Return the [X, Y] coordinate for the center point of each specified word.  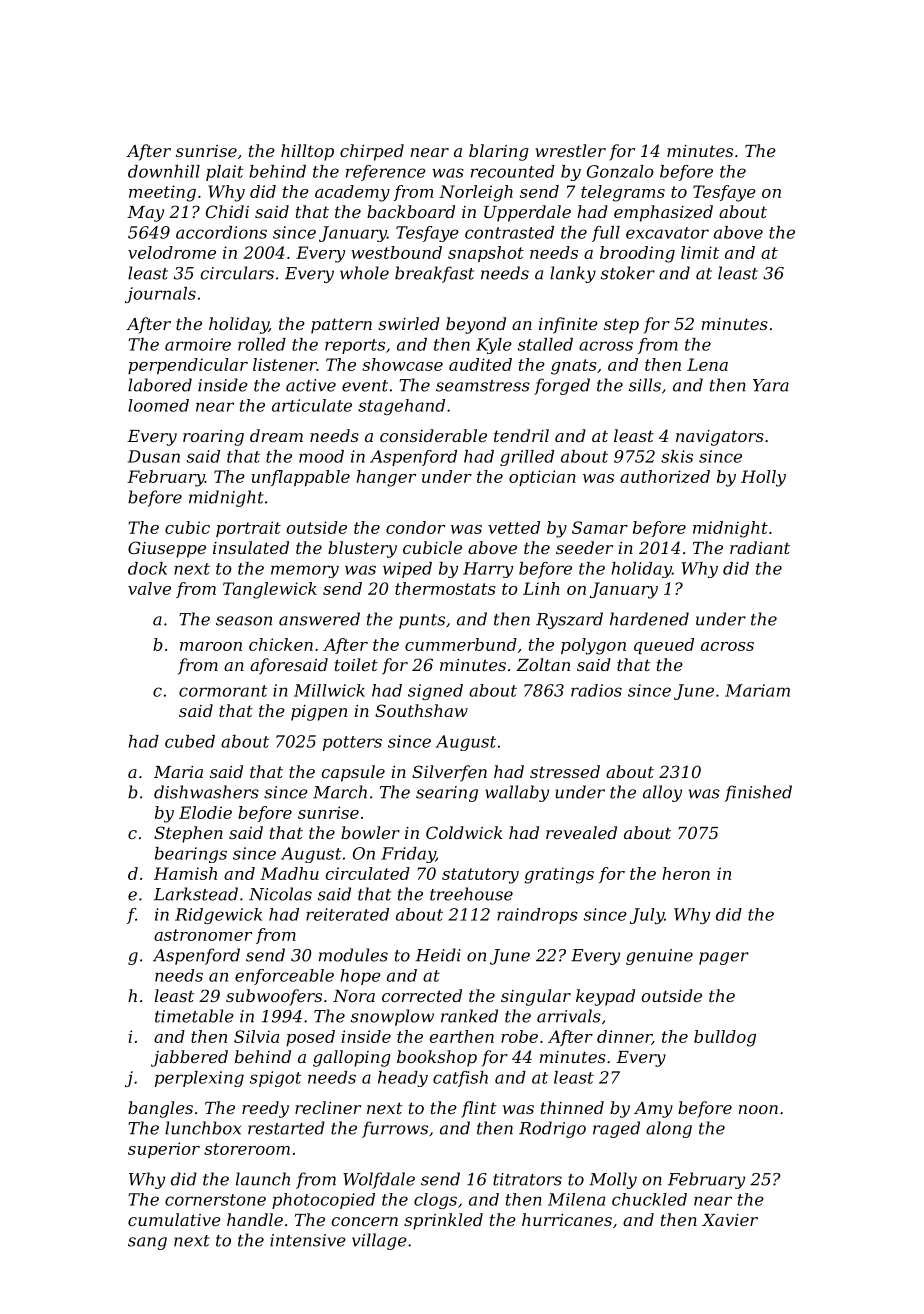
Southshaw [421, 710]
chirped [372, 152]
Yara [771, 385]
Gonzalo [620, 171]
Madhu [289, 873]
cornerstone [215, 1200]
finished [758, 793]
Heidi [438, 955]
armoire [198, 344]
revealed [581, 832]
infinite [568, 325]
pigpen [319, 713]
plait [225, 173]
